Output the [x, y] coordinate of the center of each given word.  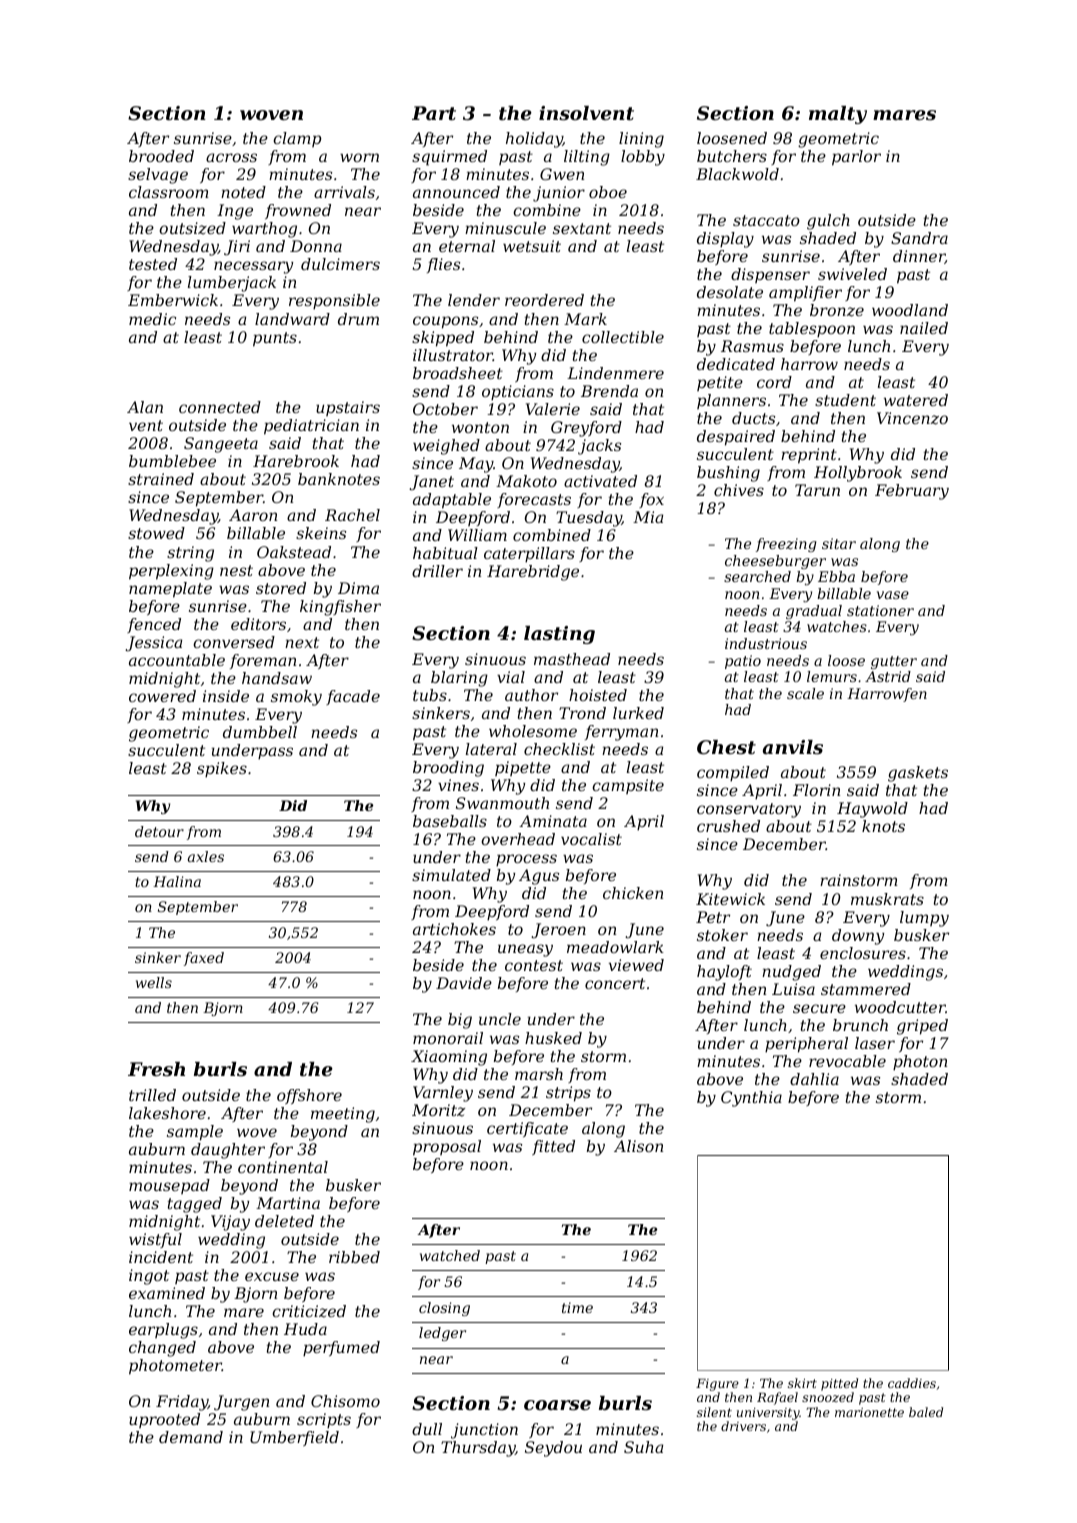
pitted [839, 1384]
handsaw [277, 678]
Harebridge [533, 573]
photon [920, 1063]
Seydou [553, 1449]
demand [191, 1437]
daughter [228, 1151]
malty [838, 115]
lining [641, 140]
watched [450, 1255]
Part [434, 113]
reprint [809, 456]
